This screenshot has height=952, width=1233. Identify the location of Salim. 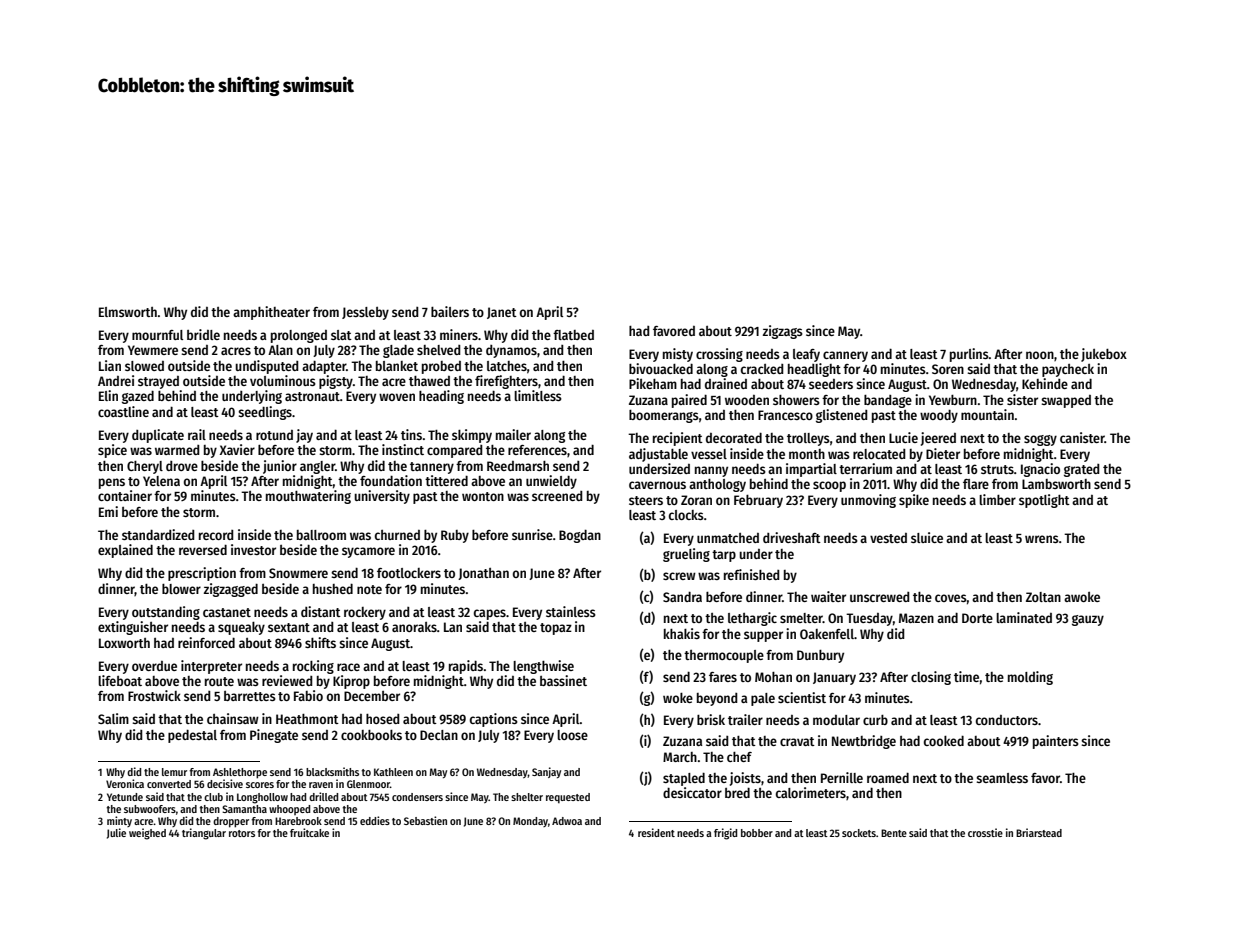
(113, 718).
